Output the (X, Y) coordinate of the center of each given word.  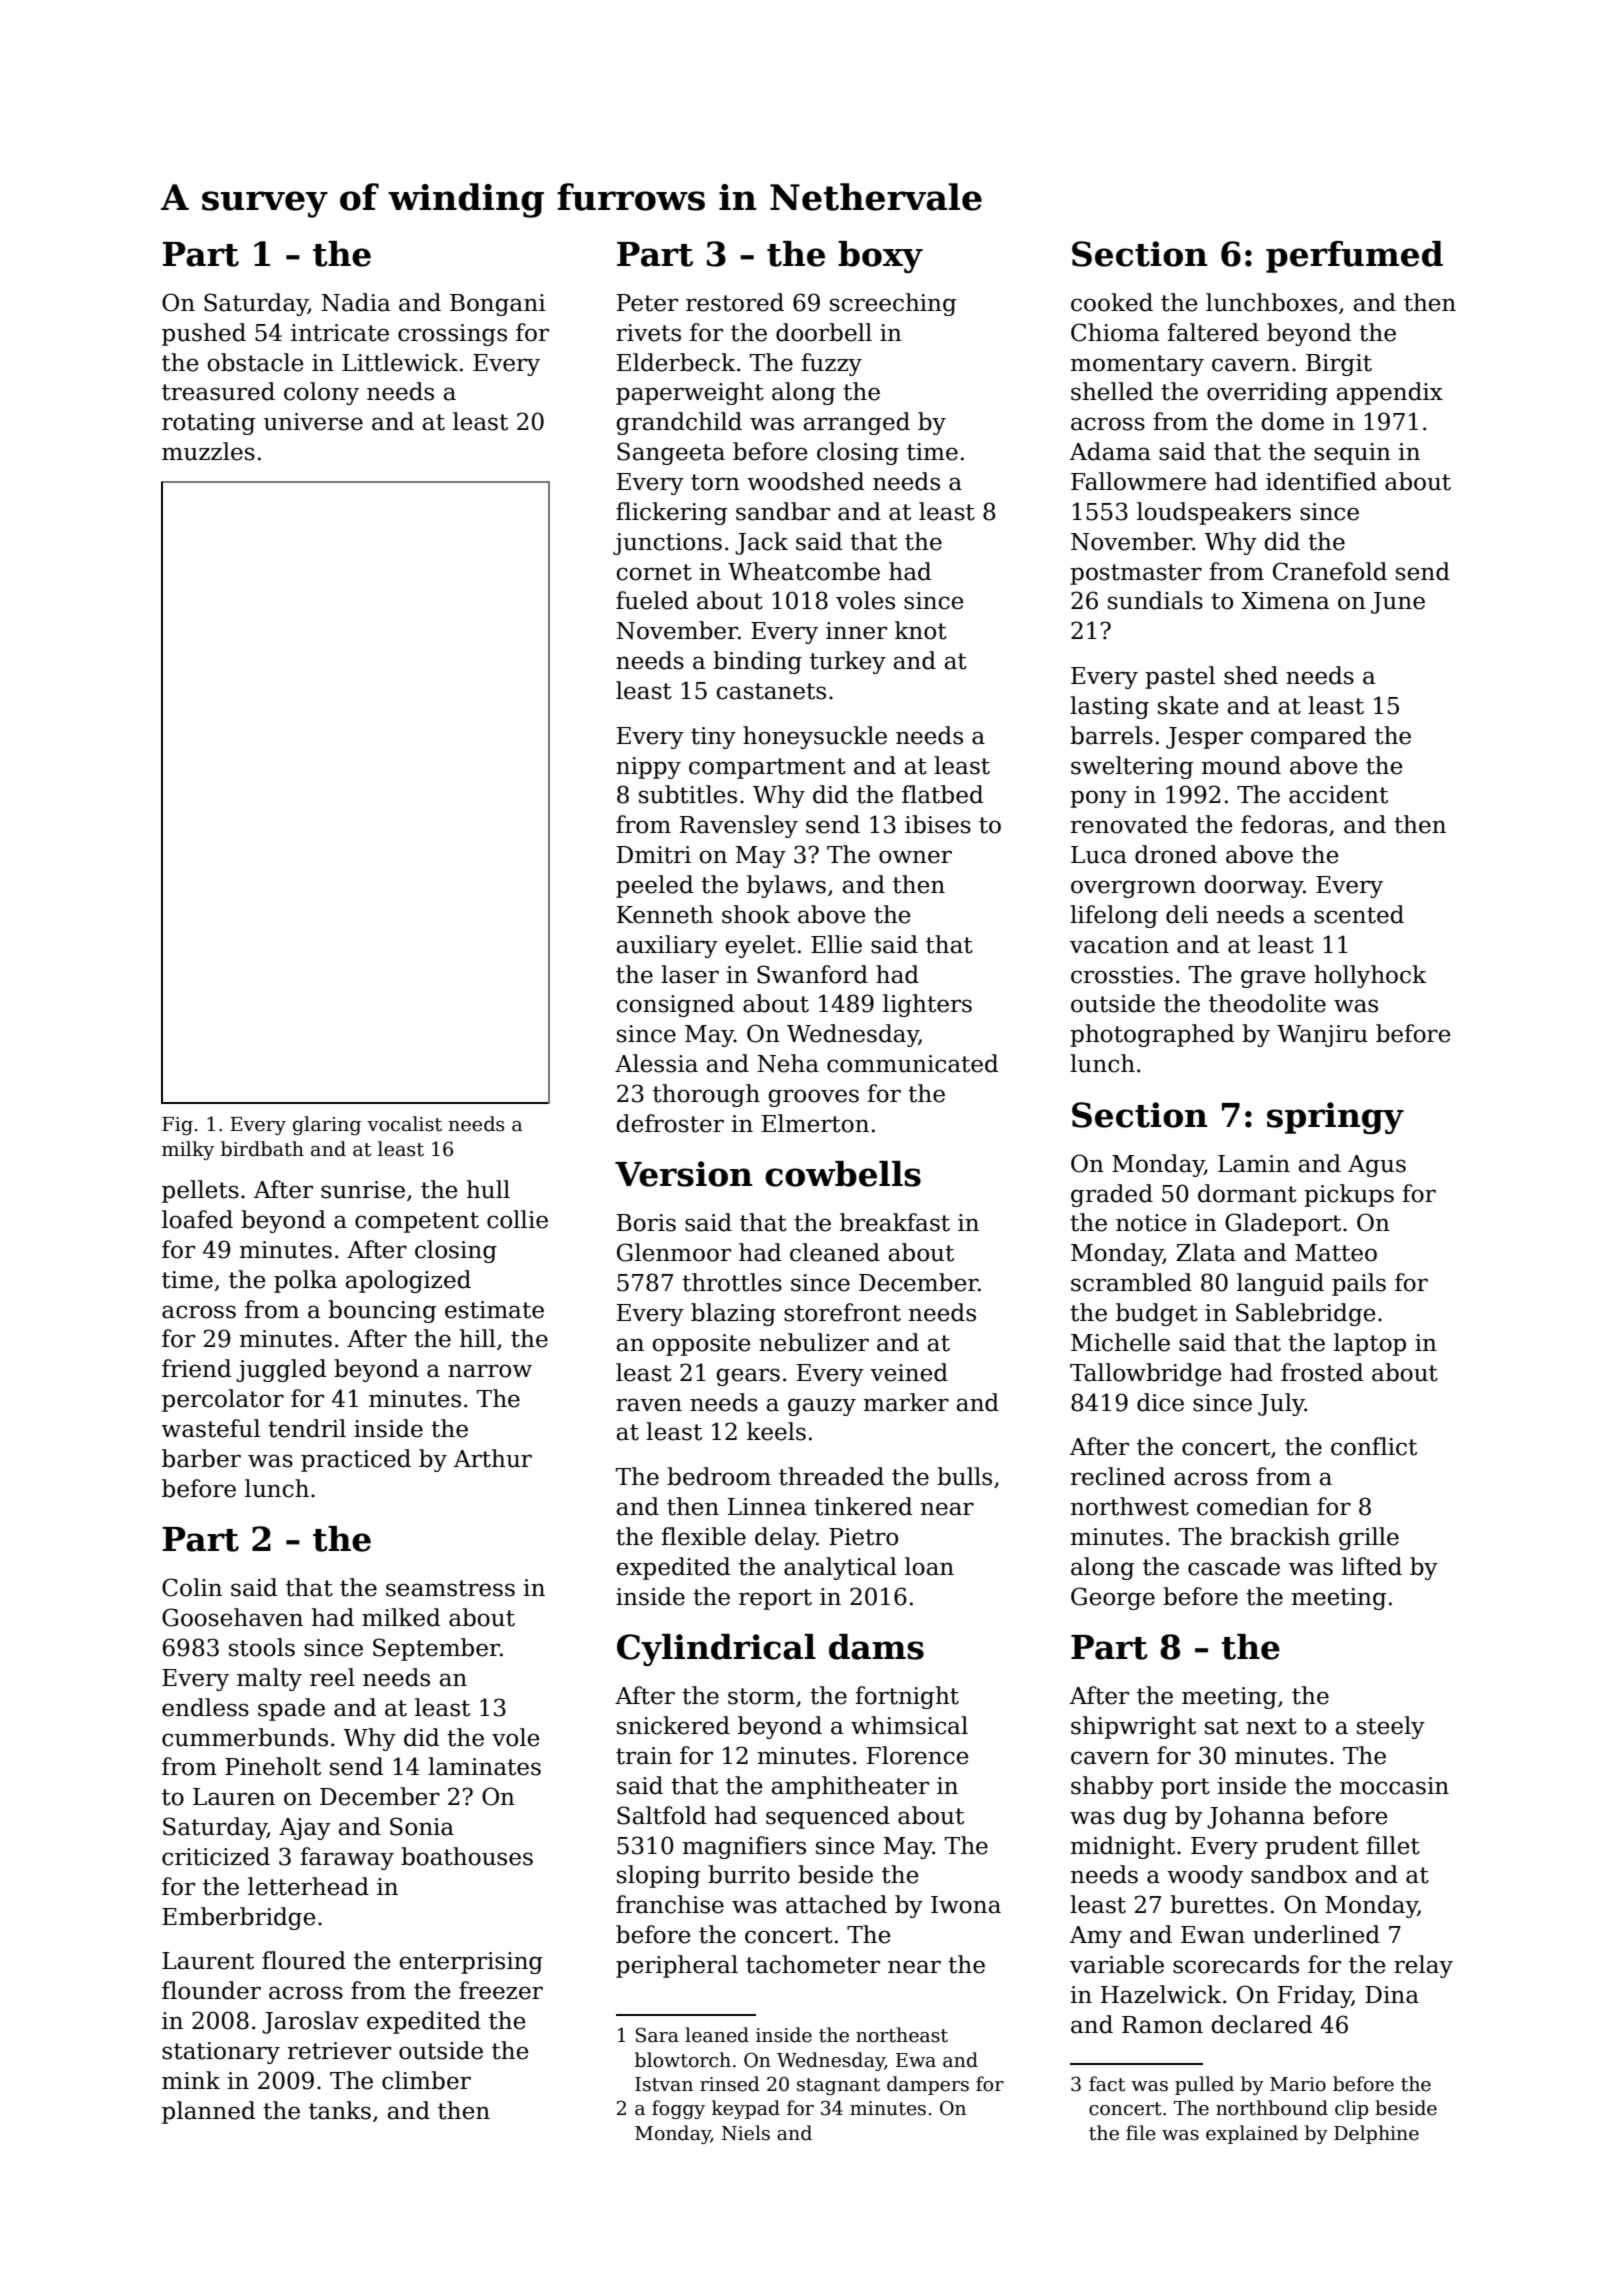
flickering (671, 513)
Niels (746, 2133)
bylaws (786, 886)
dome (1292, 421)
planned (208, 2112)
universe (313, 422)
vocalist (404, 1124)
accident (1338, 794)
